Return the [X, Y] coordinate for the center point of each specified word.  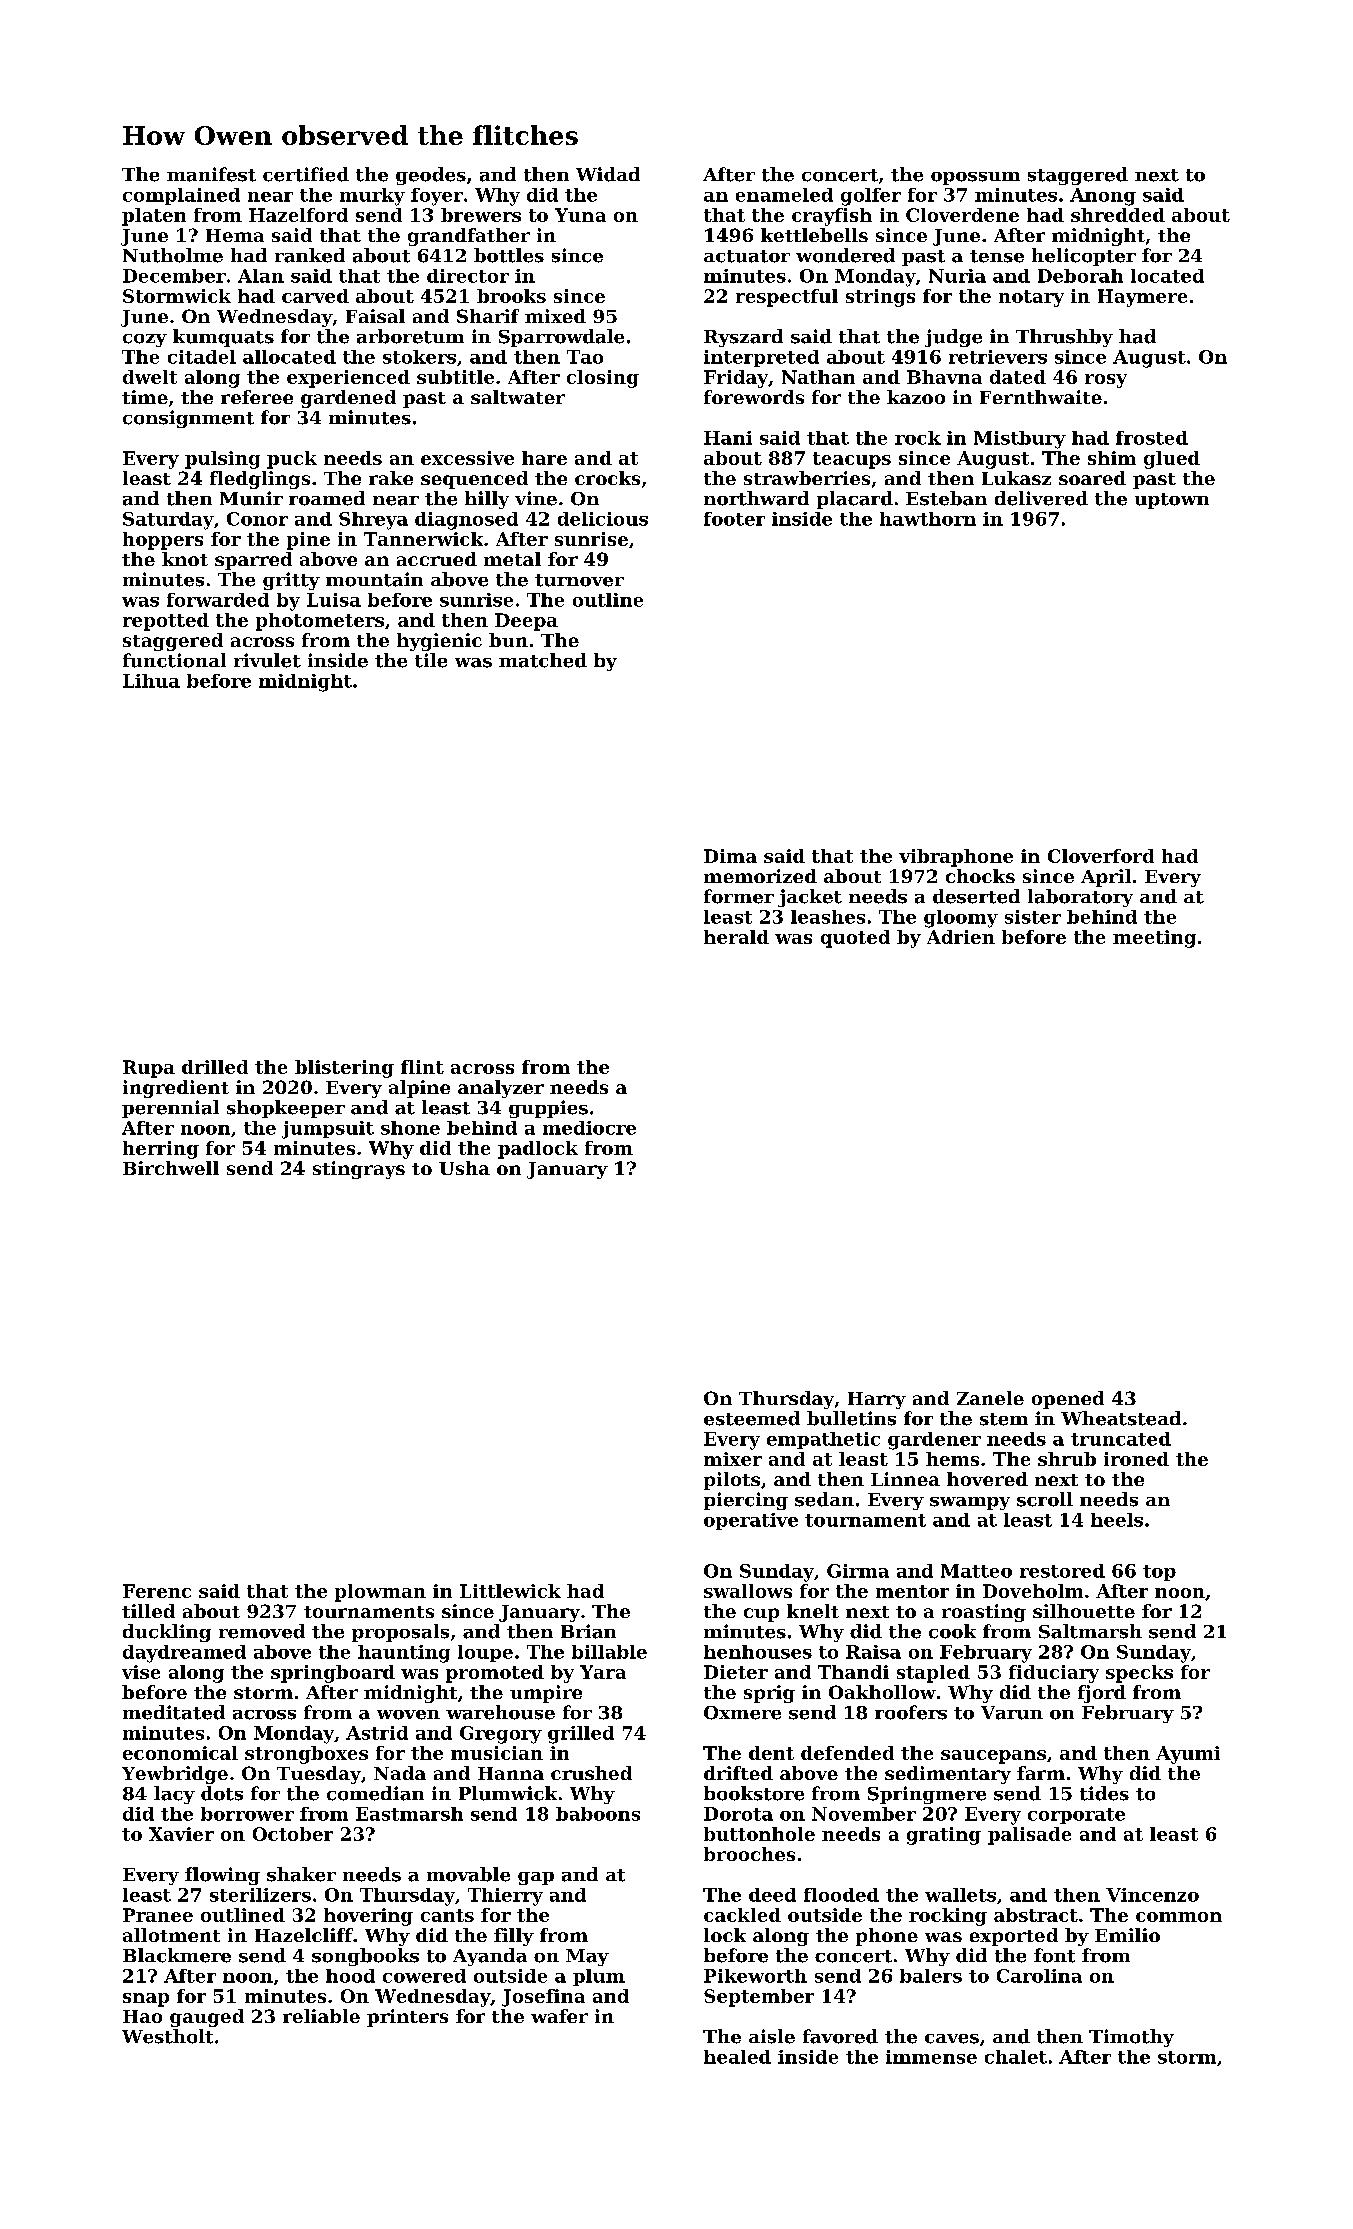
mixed [555, 316]
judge [953, 338]
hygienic [439, 642]
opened [1068, 1400]
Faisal [375, 316]
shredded [1118, 215]
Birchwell [171, 1168]
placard [855, 500]
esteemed [752, 1418]
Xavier [181, 1834]
